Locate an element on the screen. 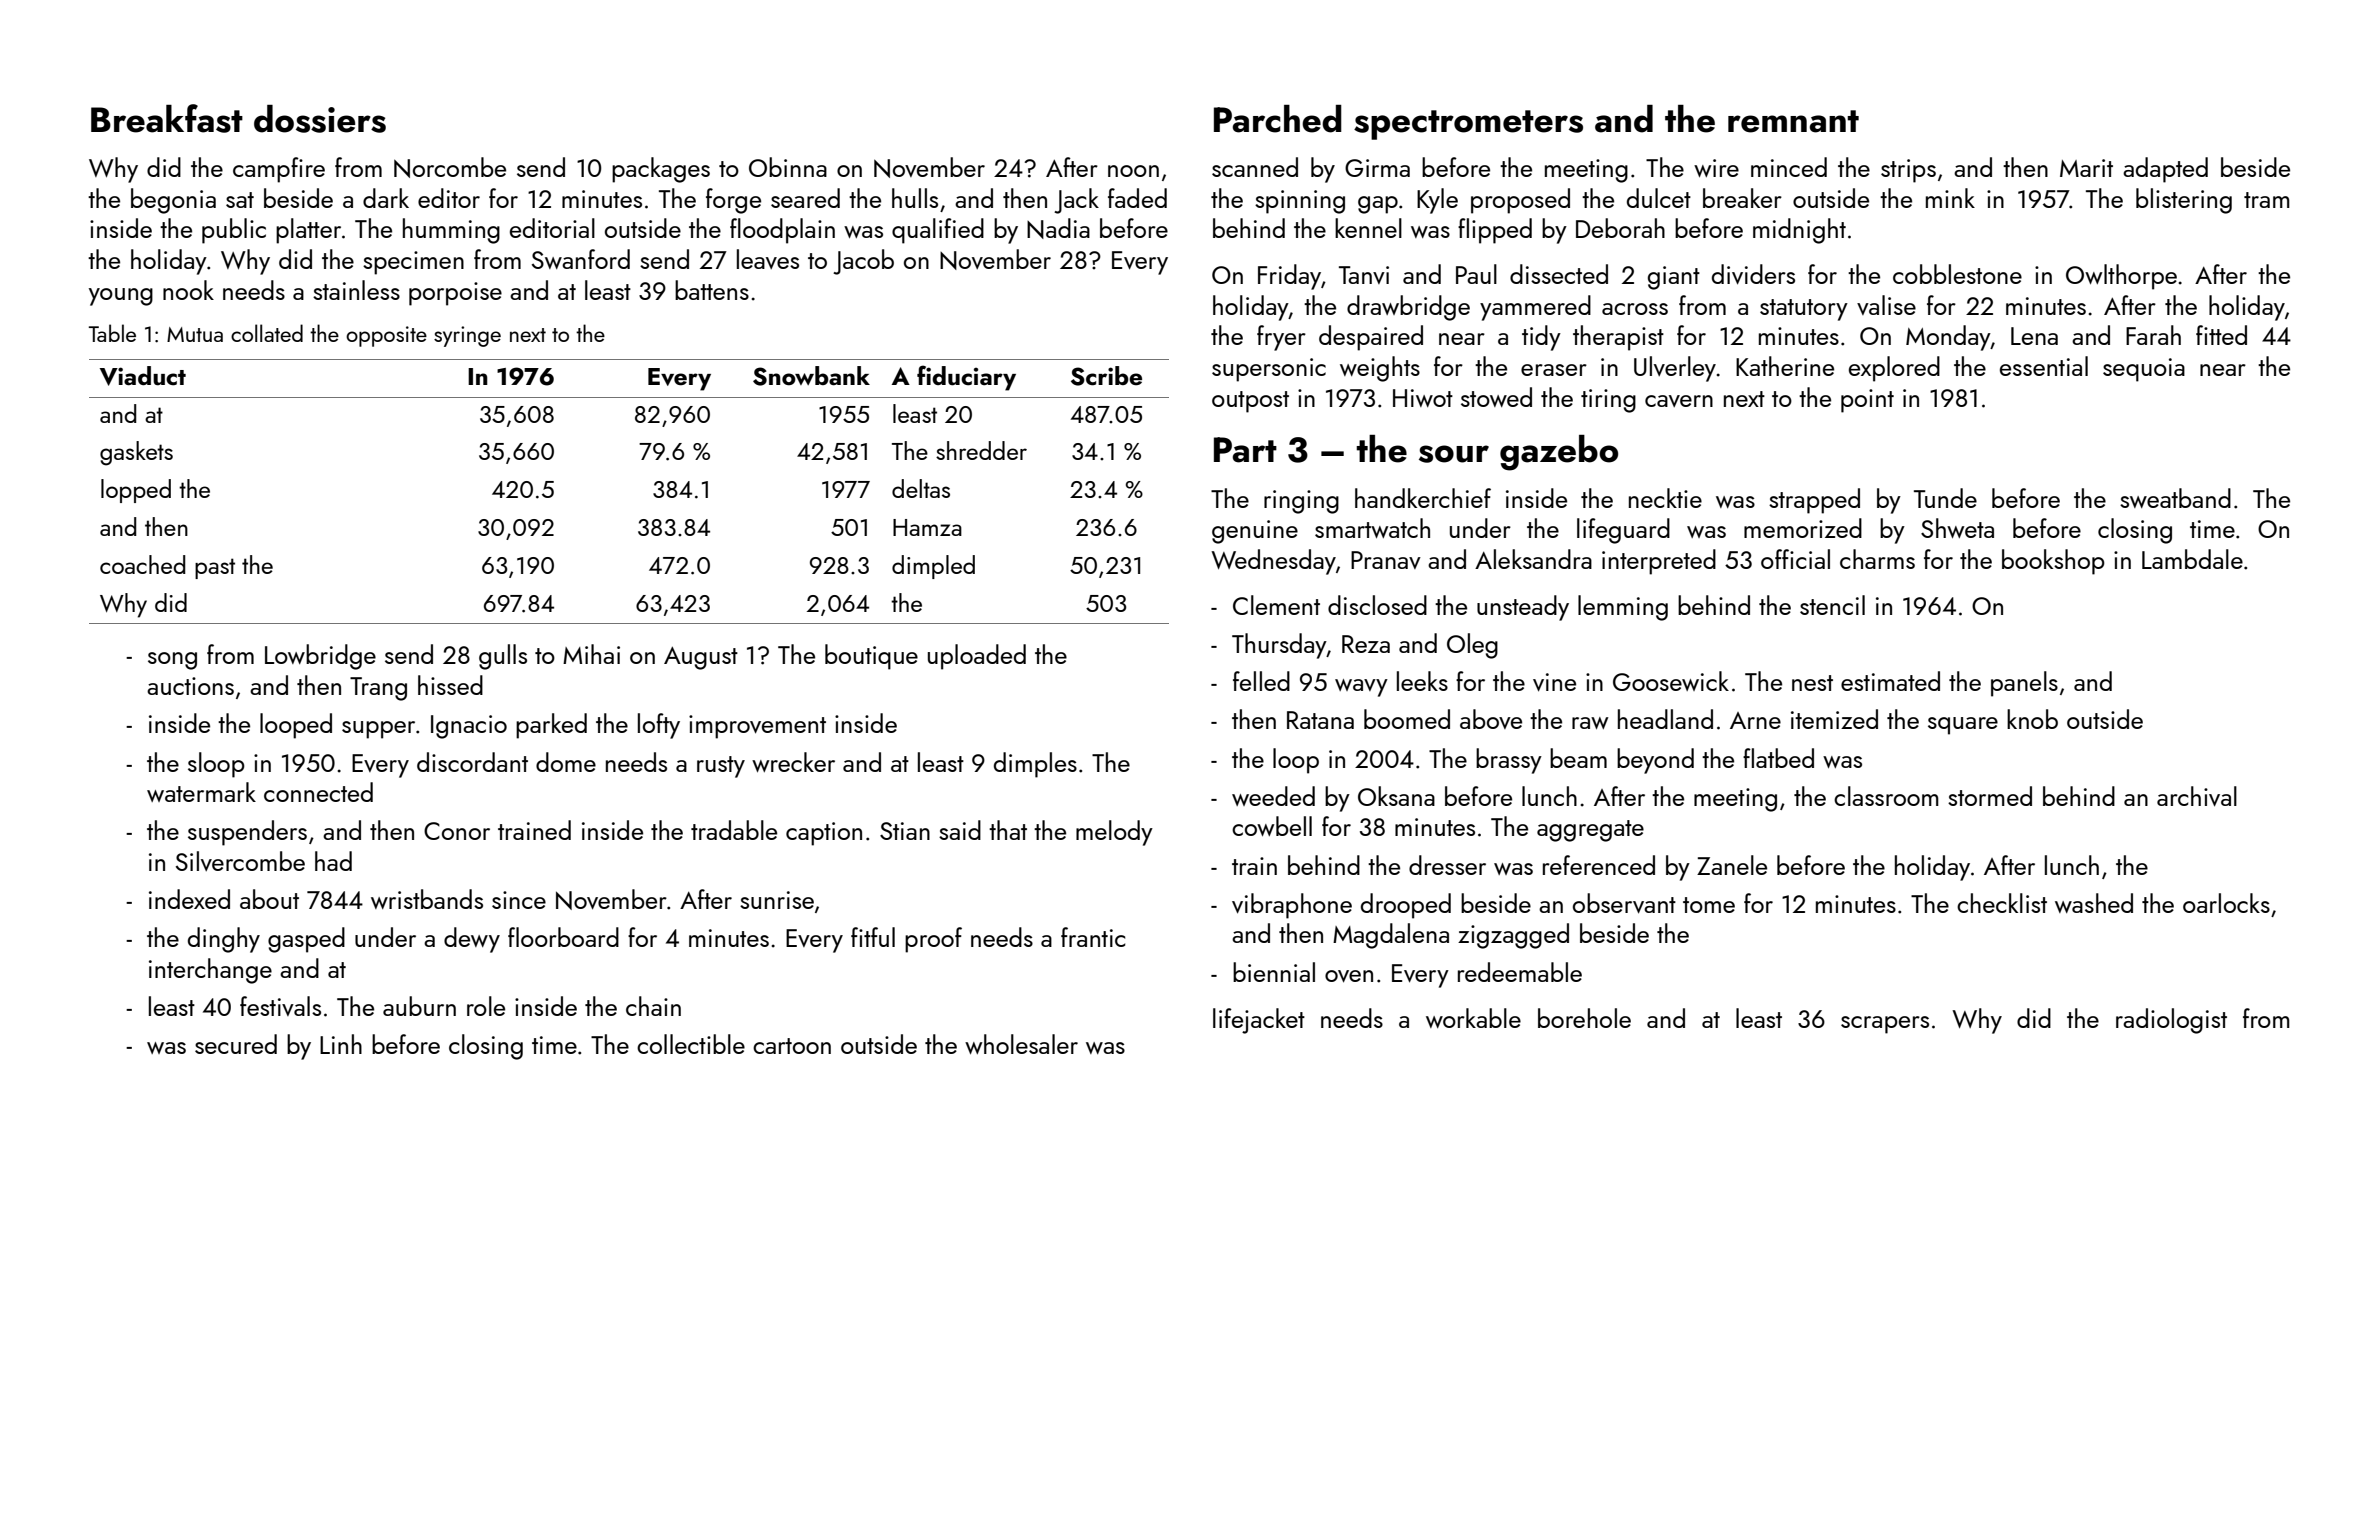 The width and height of the screenshot is (2380, 1540). lopped is located at coordinates (136, 491).
